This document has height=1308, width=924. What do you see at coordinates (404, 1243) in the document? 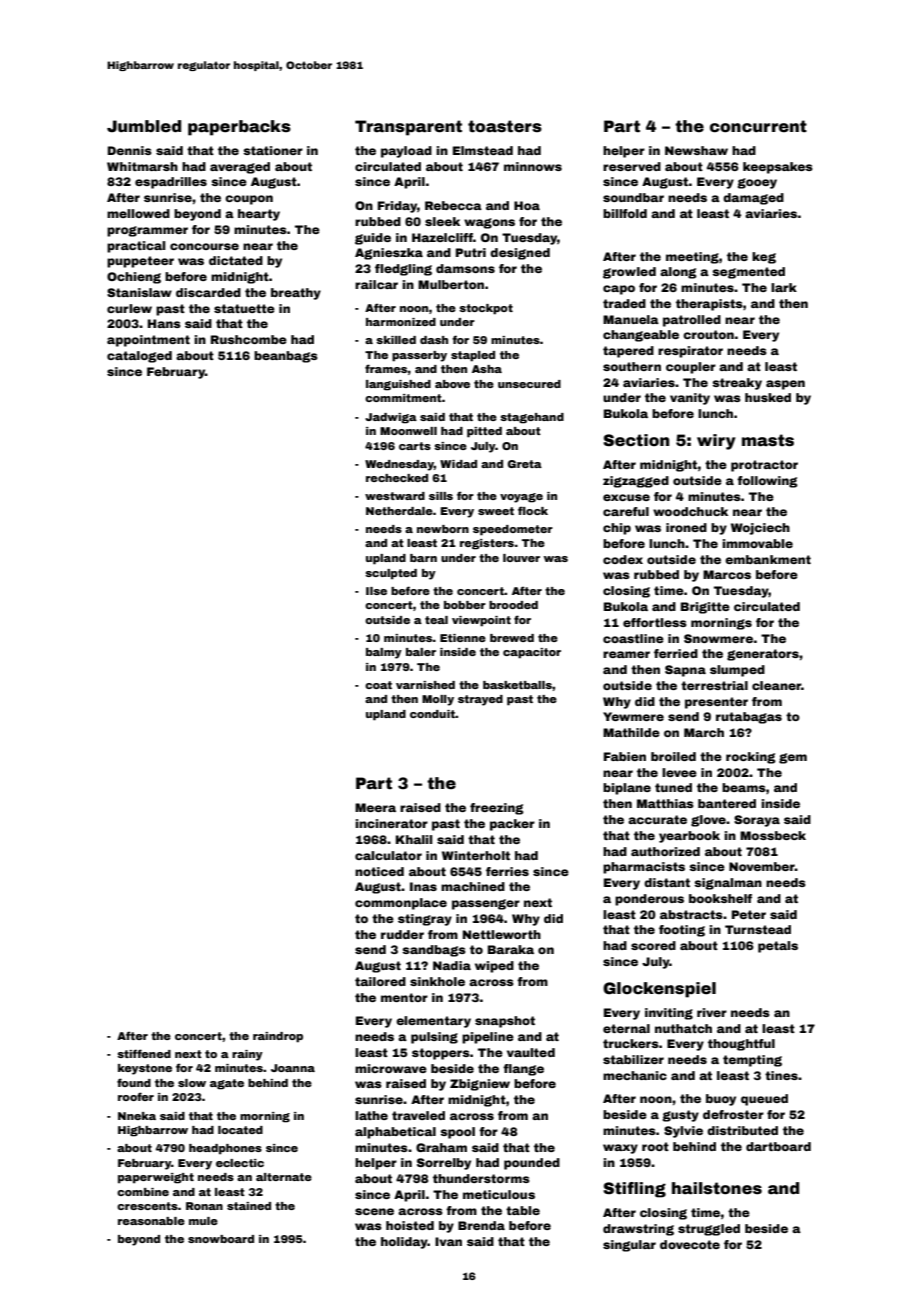
I see `holiday` at bounding box center [404, 1243].
